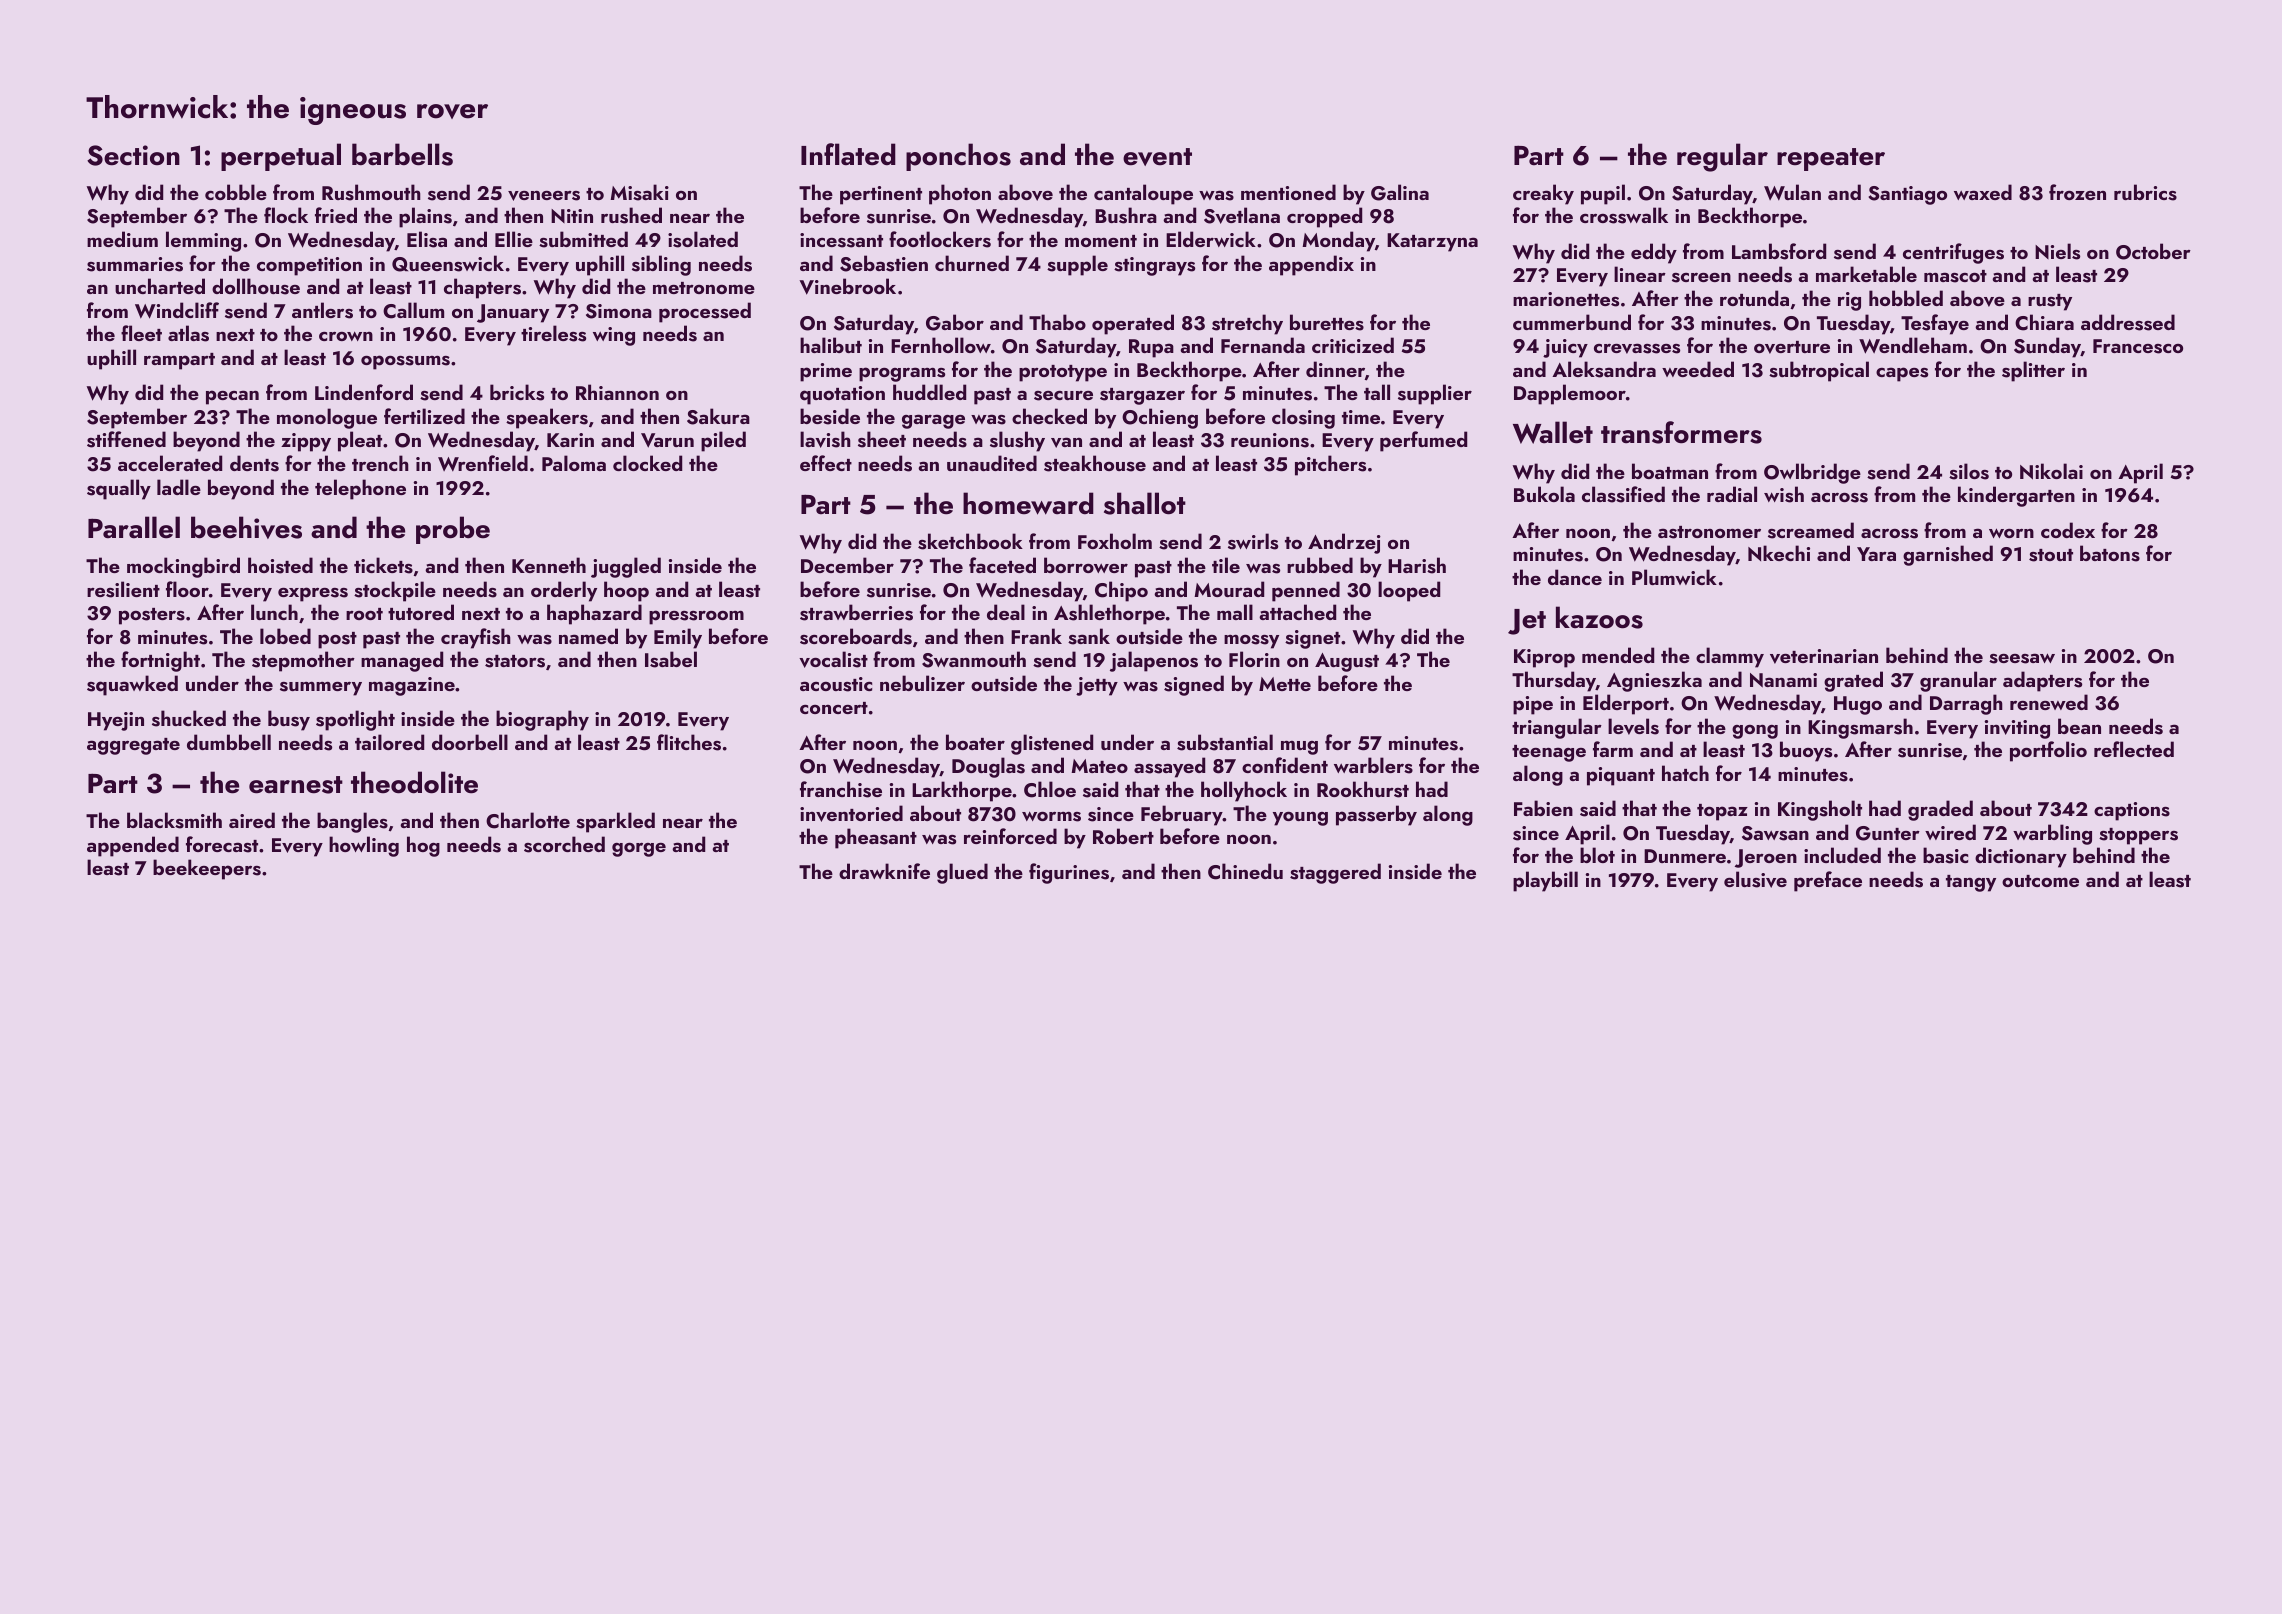 The height and width of the document is (1614, 2282). Describe the element at coordinates (1244, 791) in the document. I see `hollyhock` at that location.
